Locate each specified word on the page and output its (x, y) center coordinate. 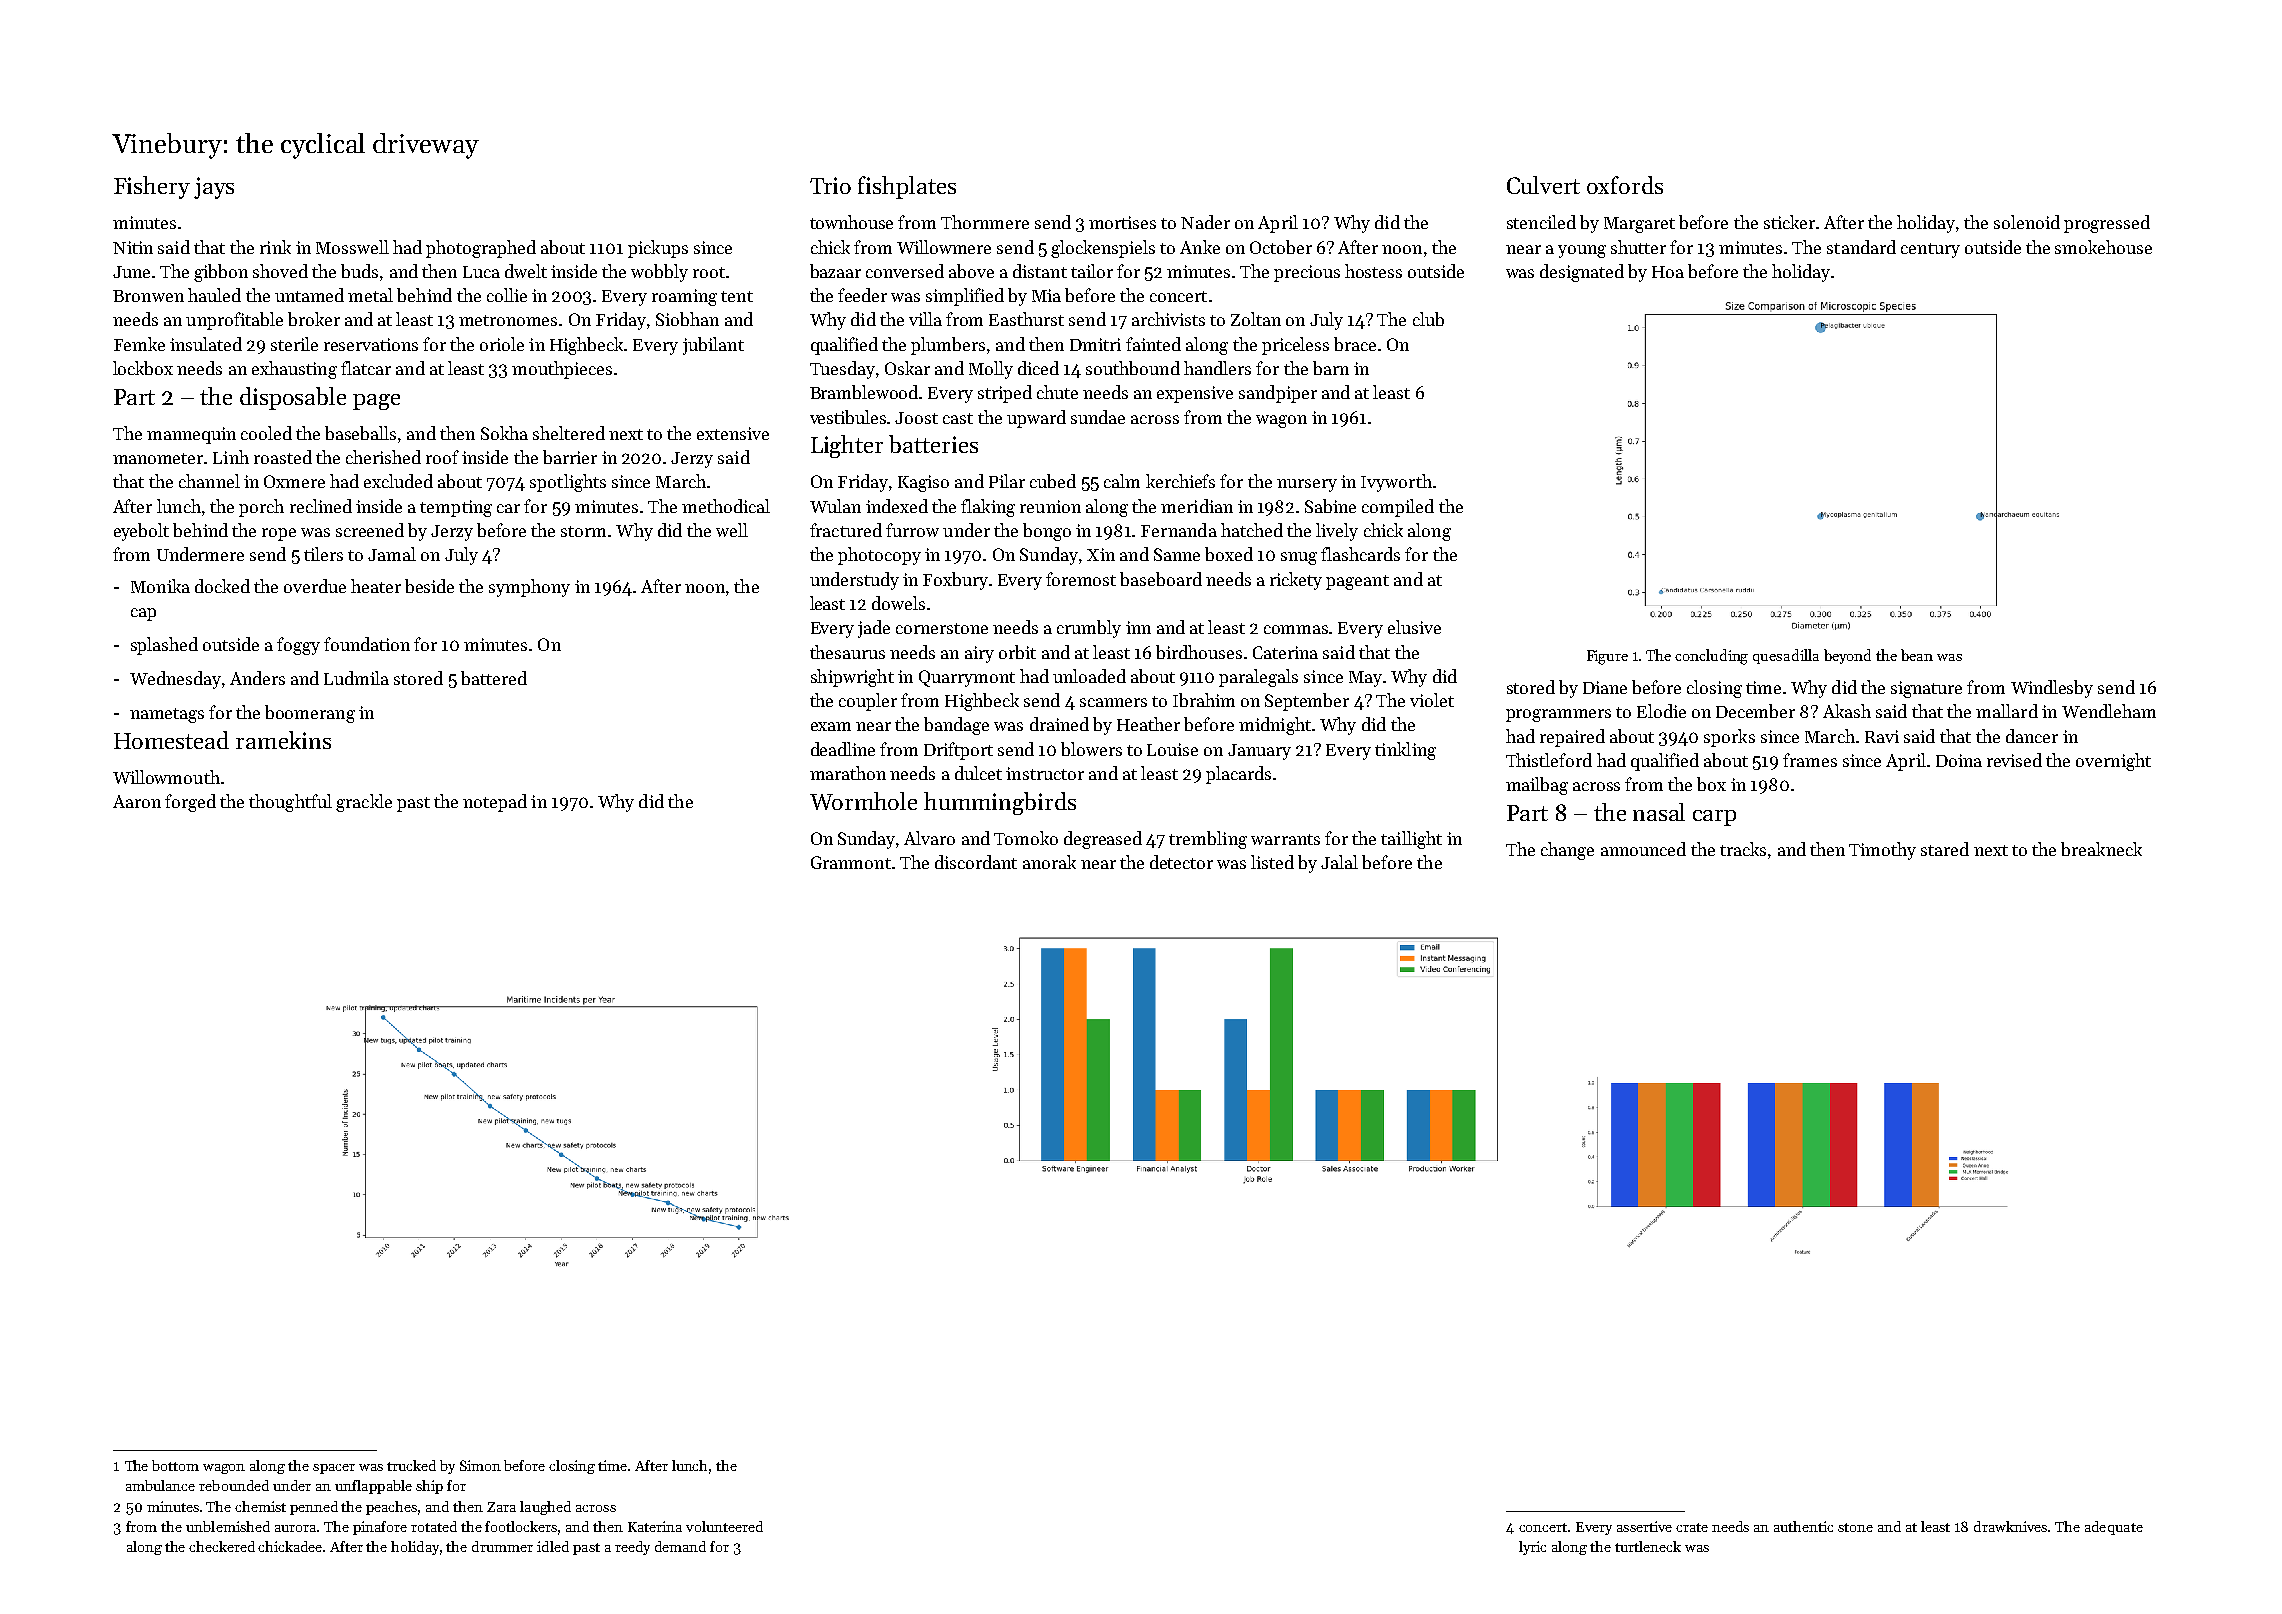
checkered (222, 1546)
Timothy (1882, 851)
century (1930, 250)
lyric (1532, 1548)
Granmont (851, 862)
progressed (2107, 224)
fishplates (907, 187)
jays (214, 188)
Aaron (137, 801)
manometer (158, 458)
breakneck (2101, 849)
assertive (1644, 1526)
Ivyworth (1396, 483)
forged (190, 803)
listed (1272, 862)
